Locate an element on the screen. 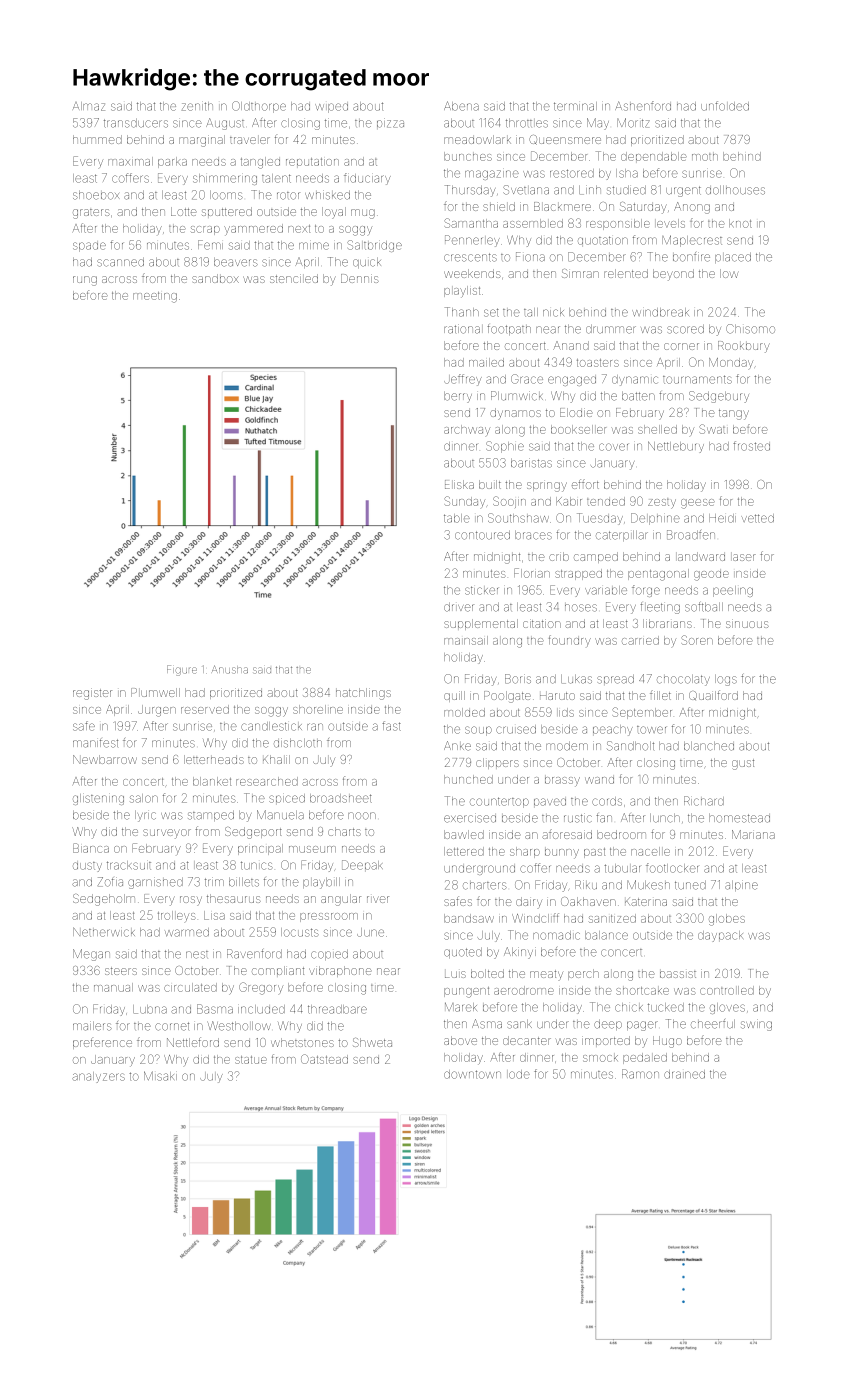 Image resolution: width=849 pixels, height=1400 pixels. meeting is located at coordinates (155, 297).
